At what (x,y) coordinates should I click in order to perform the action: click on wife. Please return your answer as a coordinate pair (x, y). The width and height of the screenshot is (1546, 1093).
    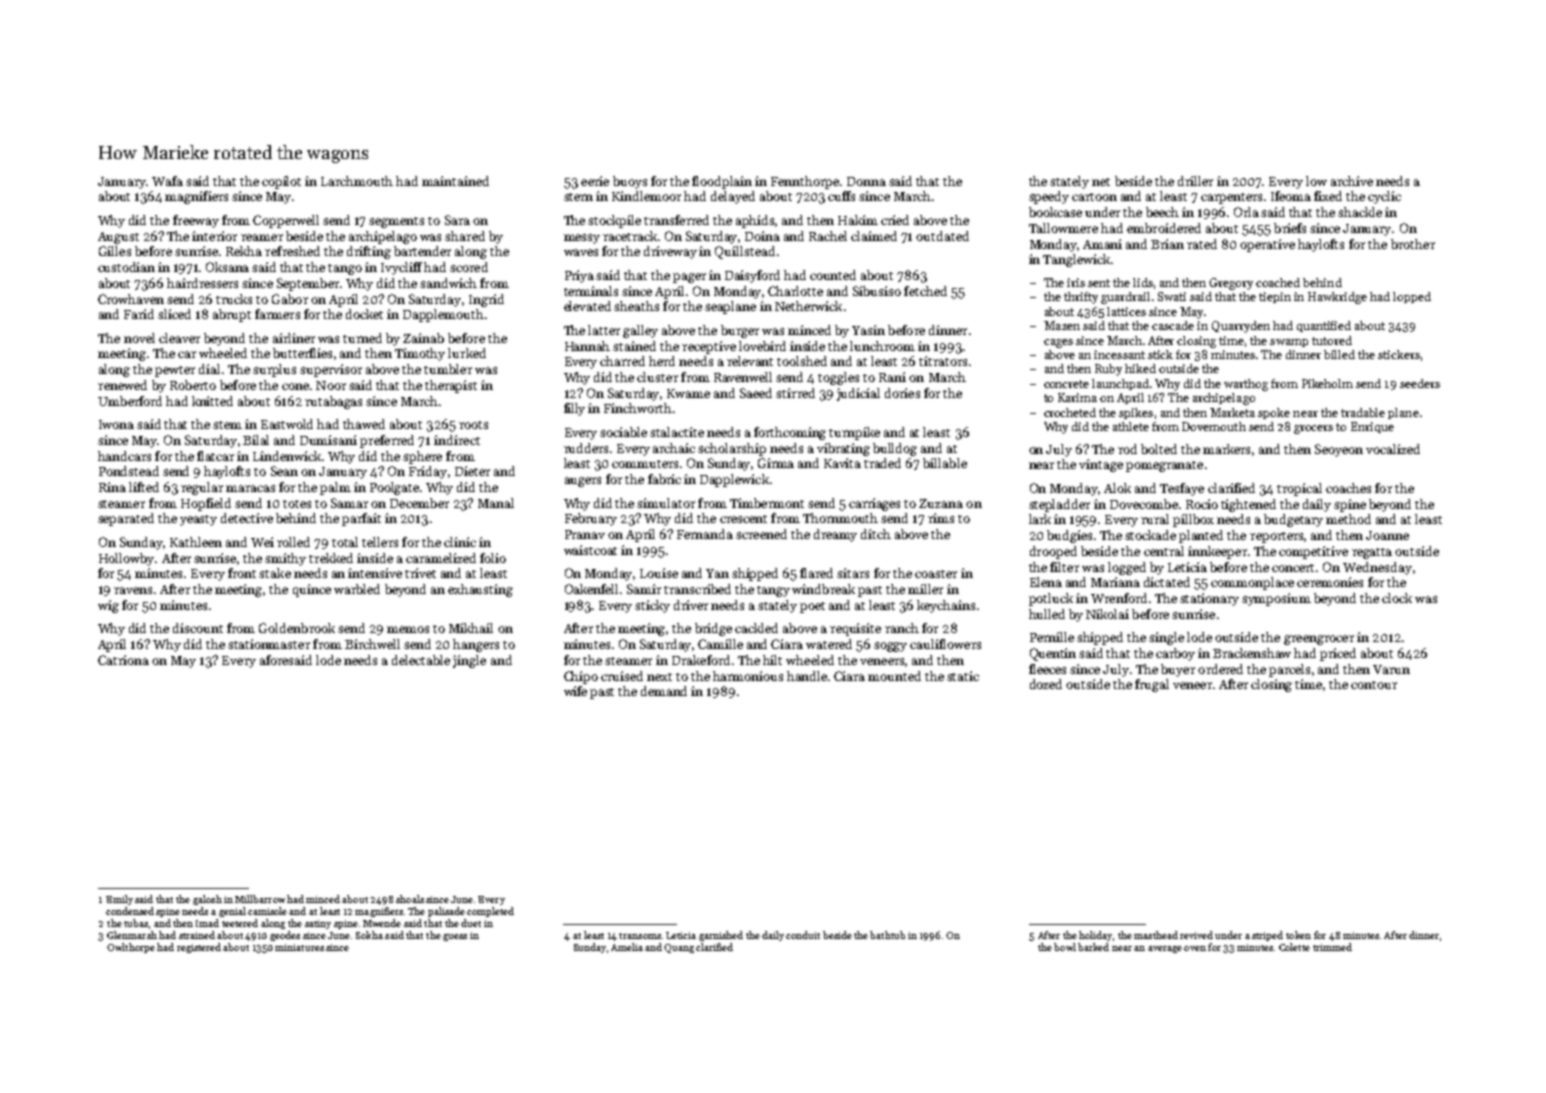
    Looking at the image, I should click on (575, 691).
